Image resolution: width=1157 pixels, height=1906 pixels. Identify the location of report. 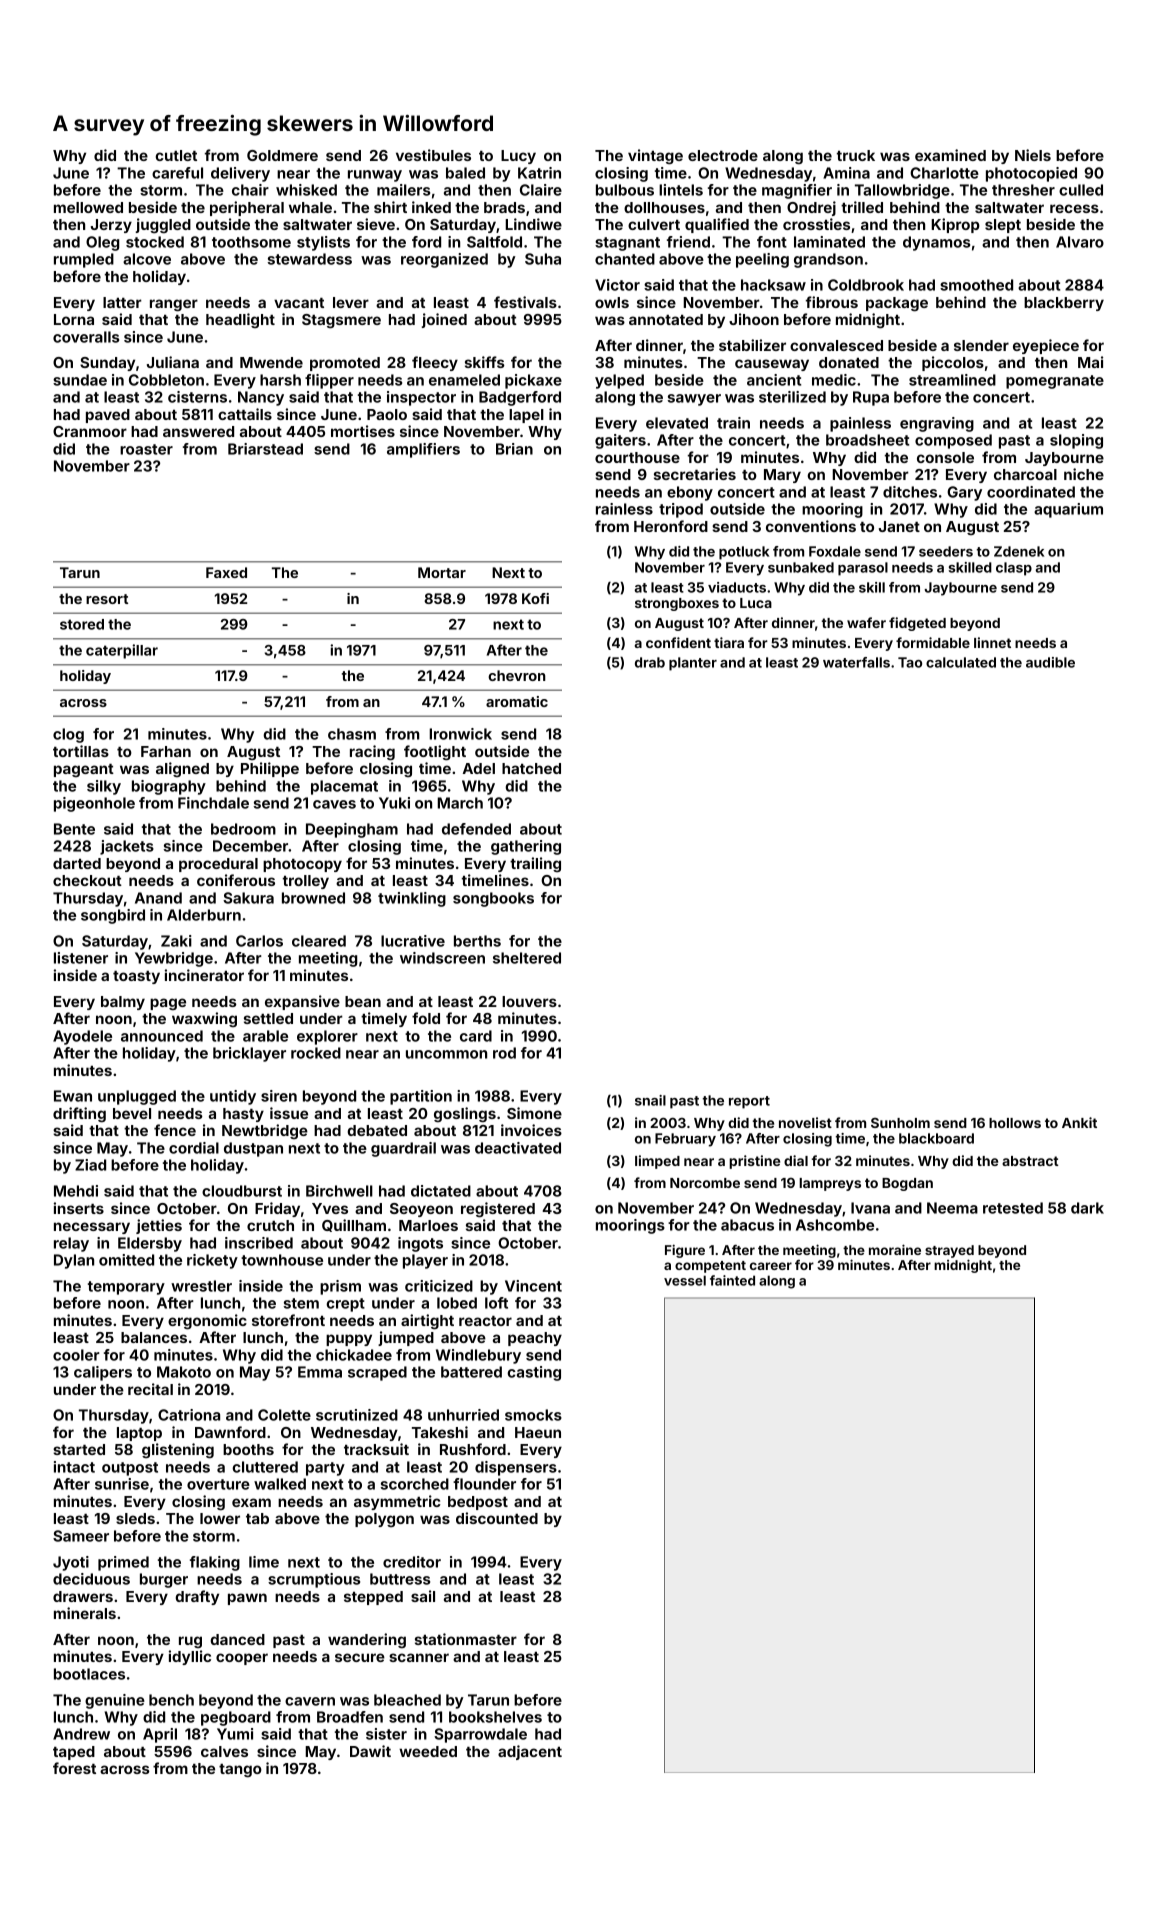
(749, 1102).
